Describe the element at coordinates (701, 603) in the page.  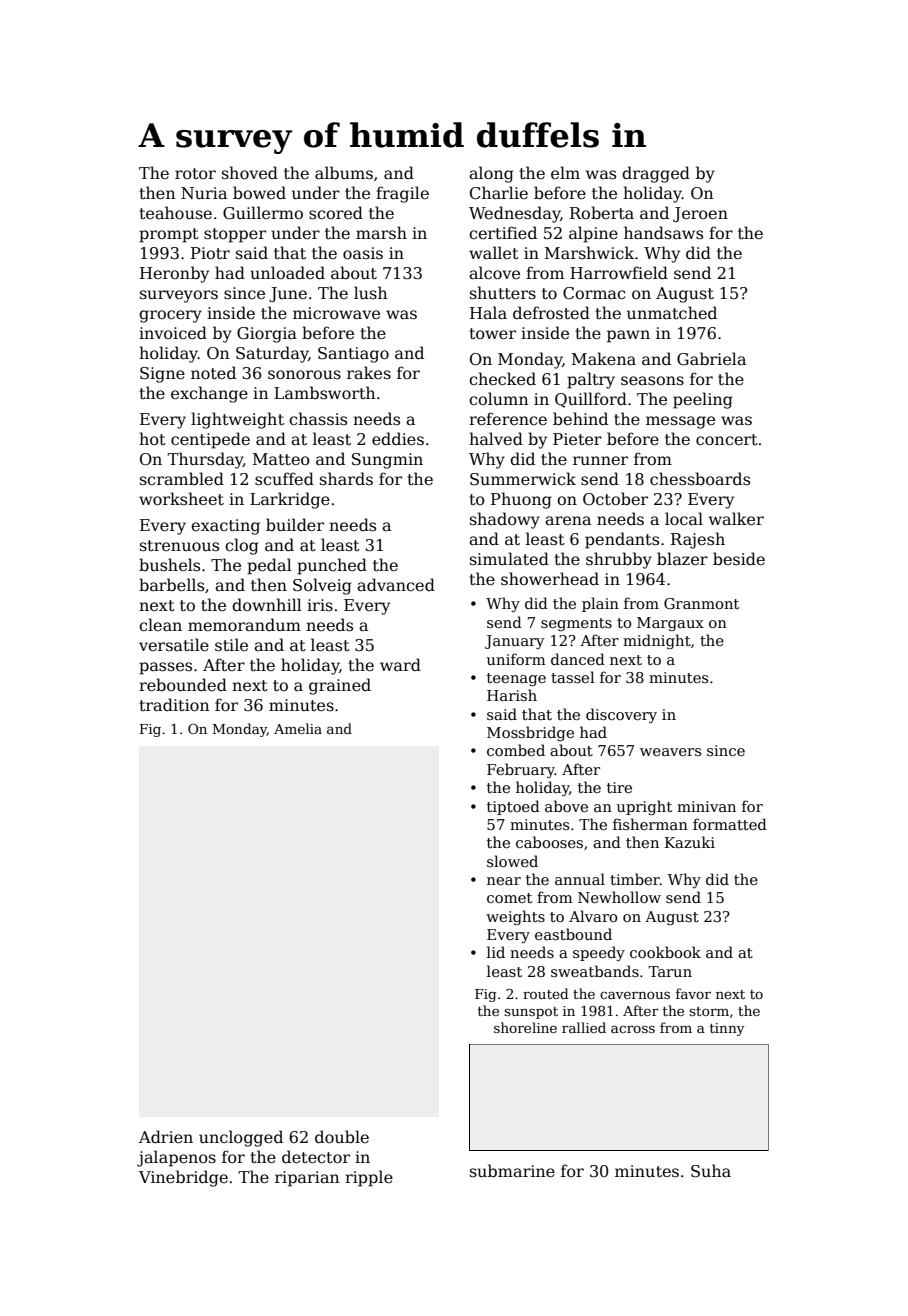
I see `Granmont` at that location.
